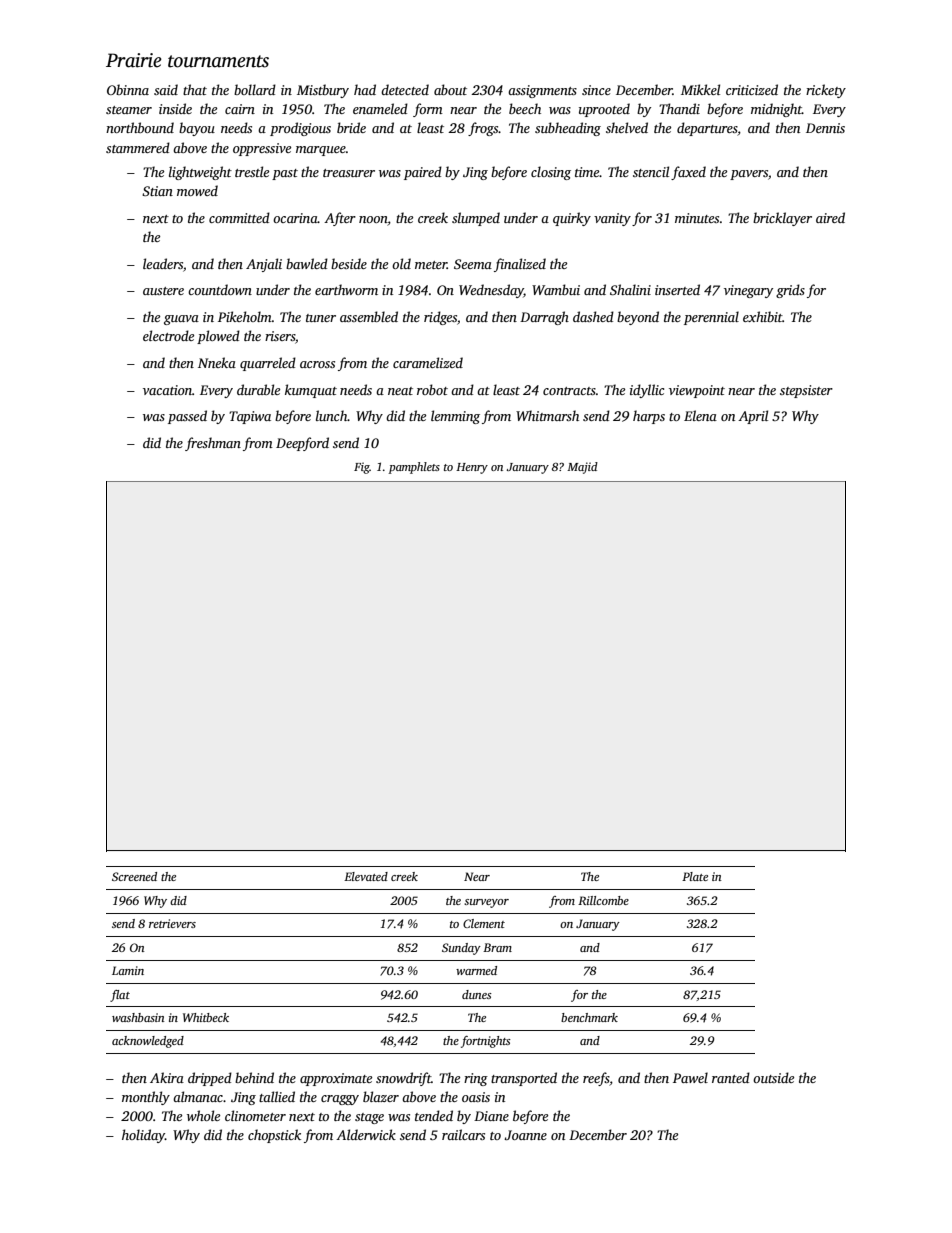 This screenshot has height=1233, width=952. What do you see at coordinates (582, 468) in the screenshot?
I see `Majid` at bounding box center [582, 468].
